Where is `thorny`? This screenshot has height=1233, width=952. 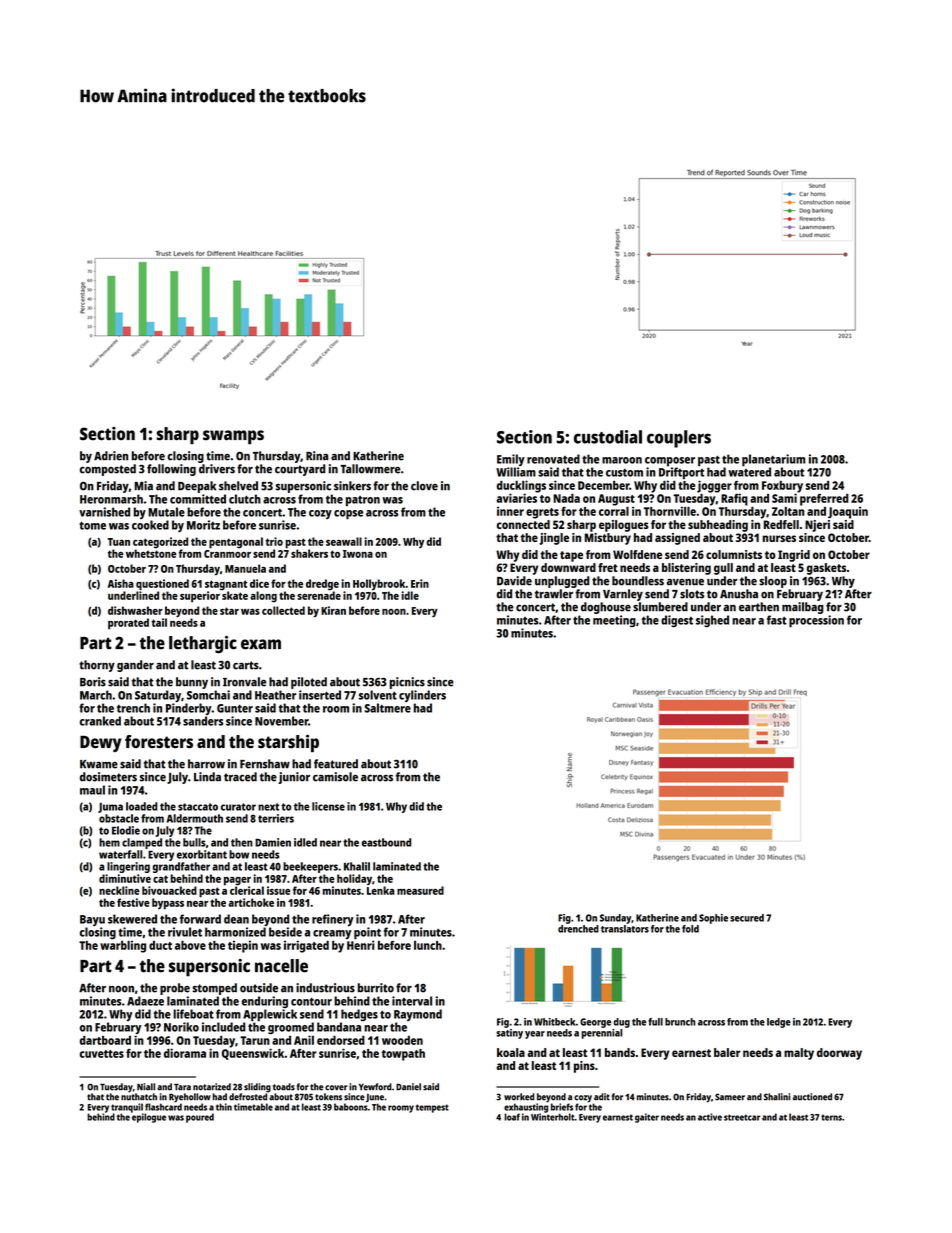
thorny is located at coordinates (97, 666).
